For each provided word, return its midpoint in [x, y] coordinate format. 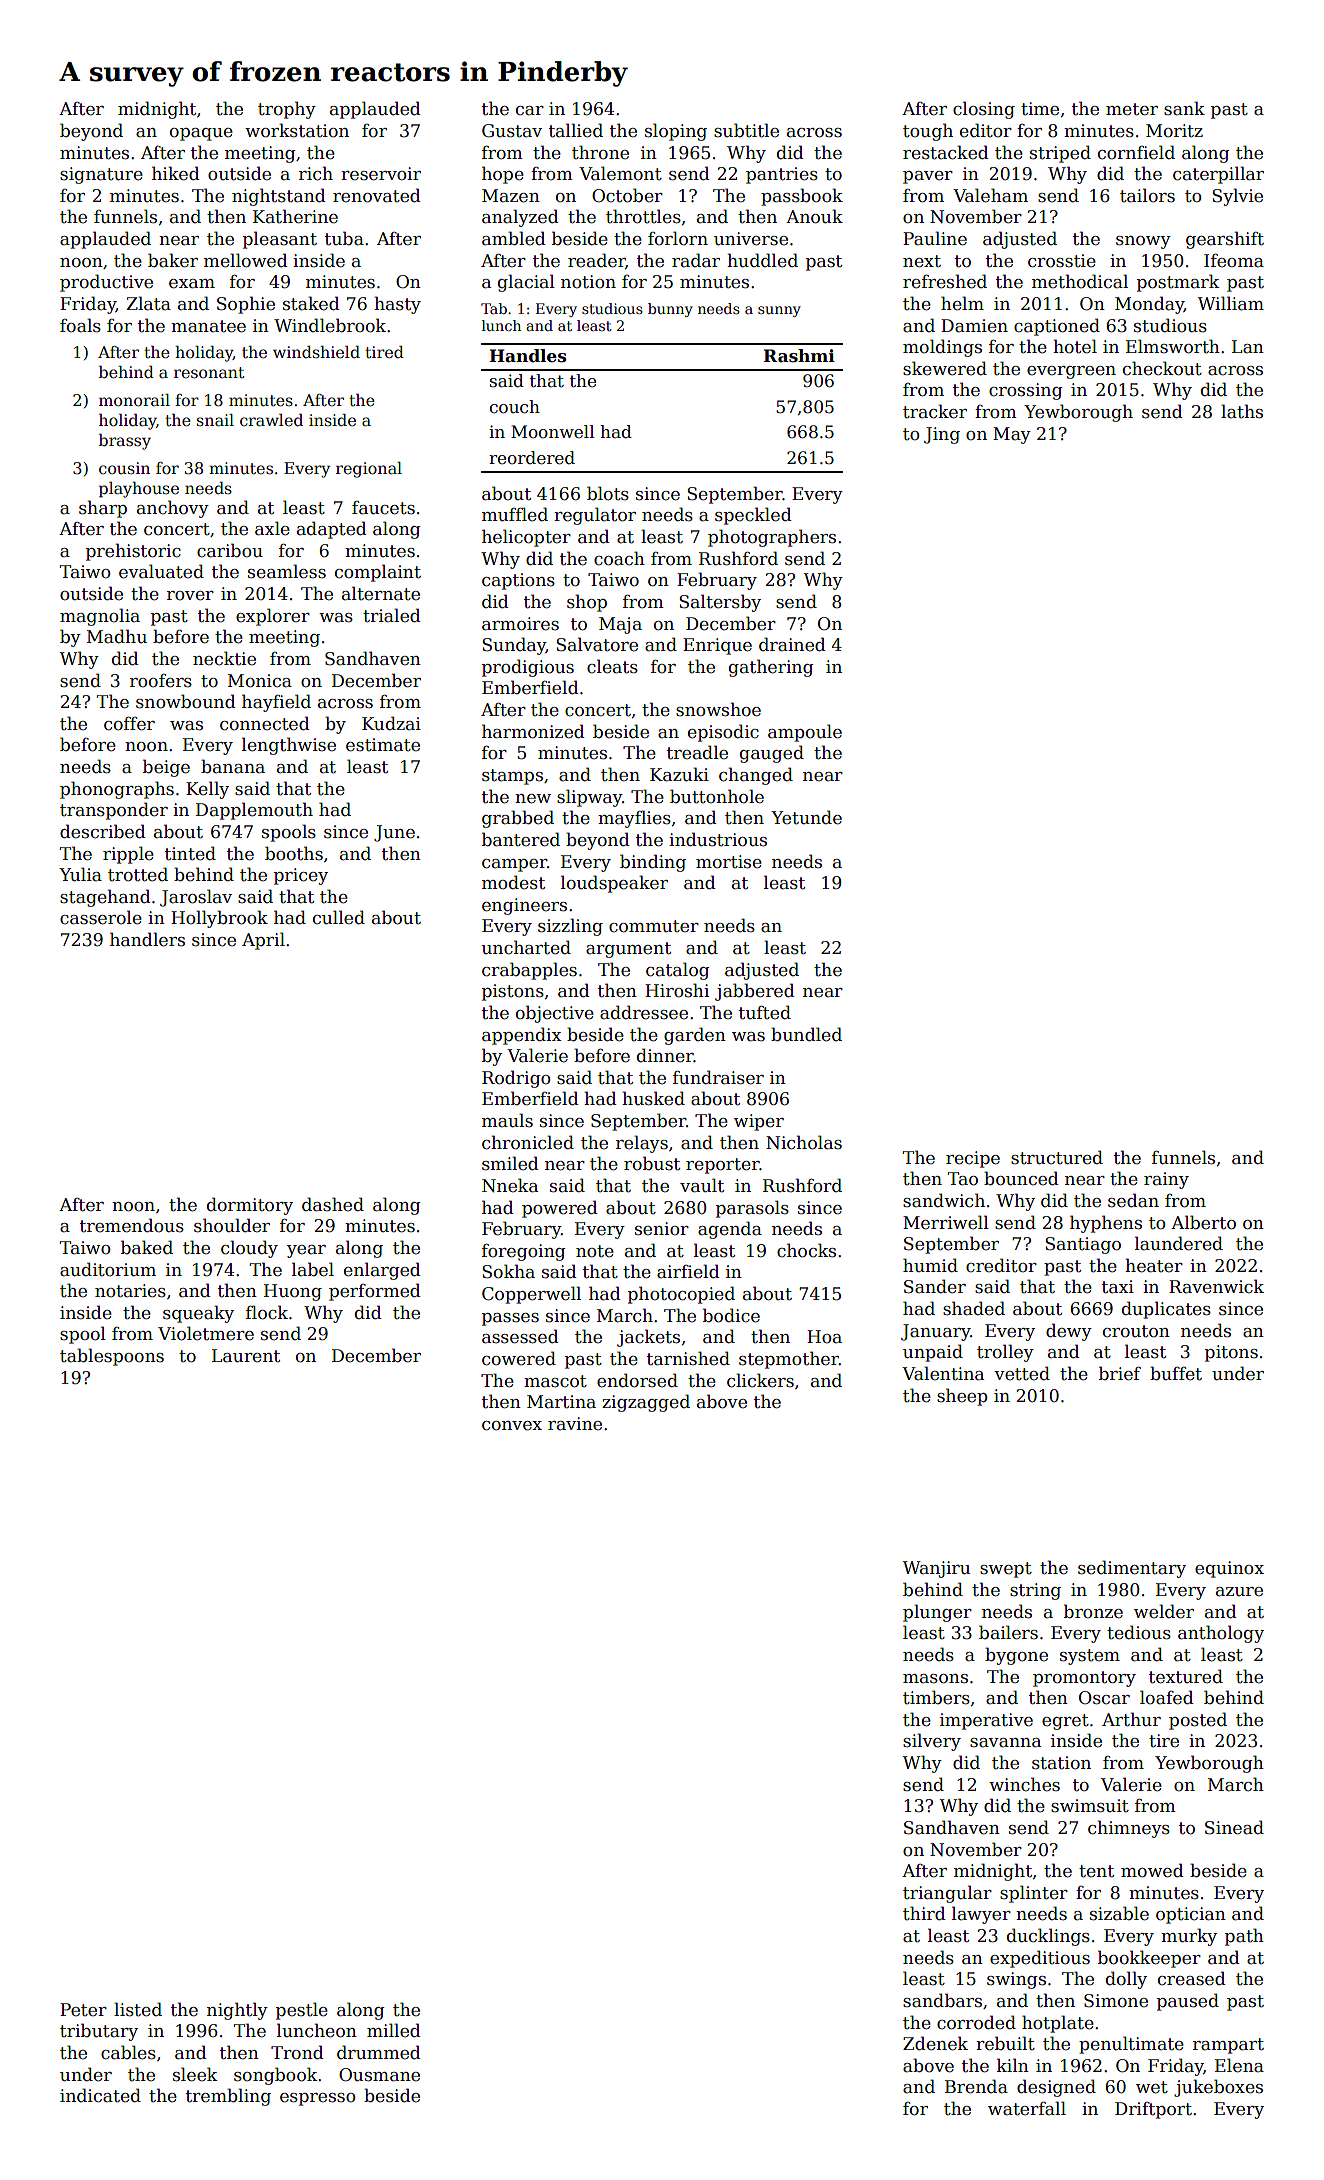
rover [190, 596]
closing [984, 110]
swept [1006, 1570]
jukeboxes [1218, 2088]
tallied [576, 130]
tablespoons [112, 1357]
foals [80, 325]
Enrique [717, 646]
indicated [100, 2095]
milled [394, 2030]
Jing [942, 435]
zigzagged [646, 1403]
